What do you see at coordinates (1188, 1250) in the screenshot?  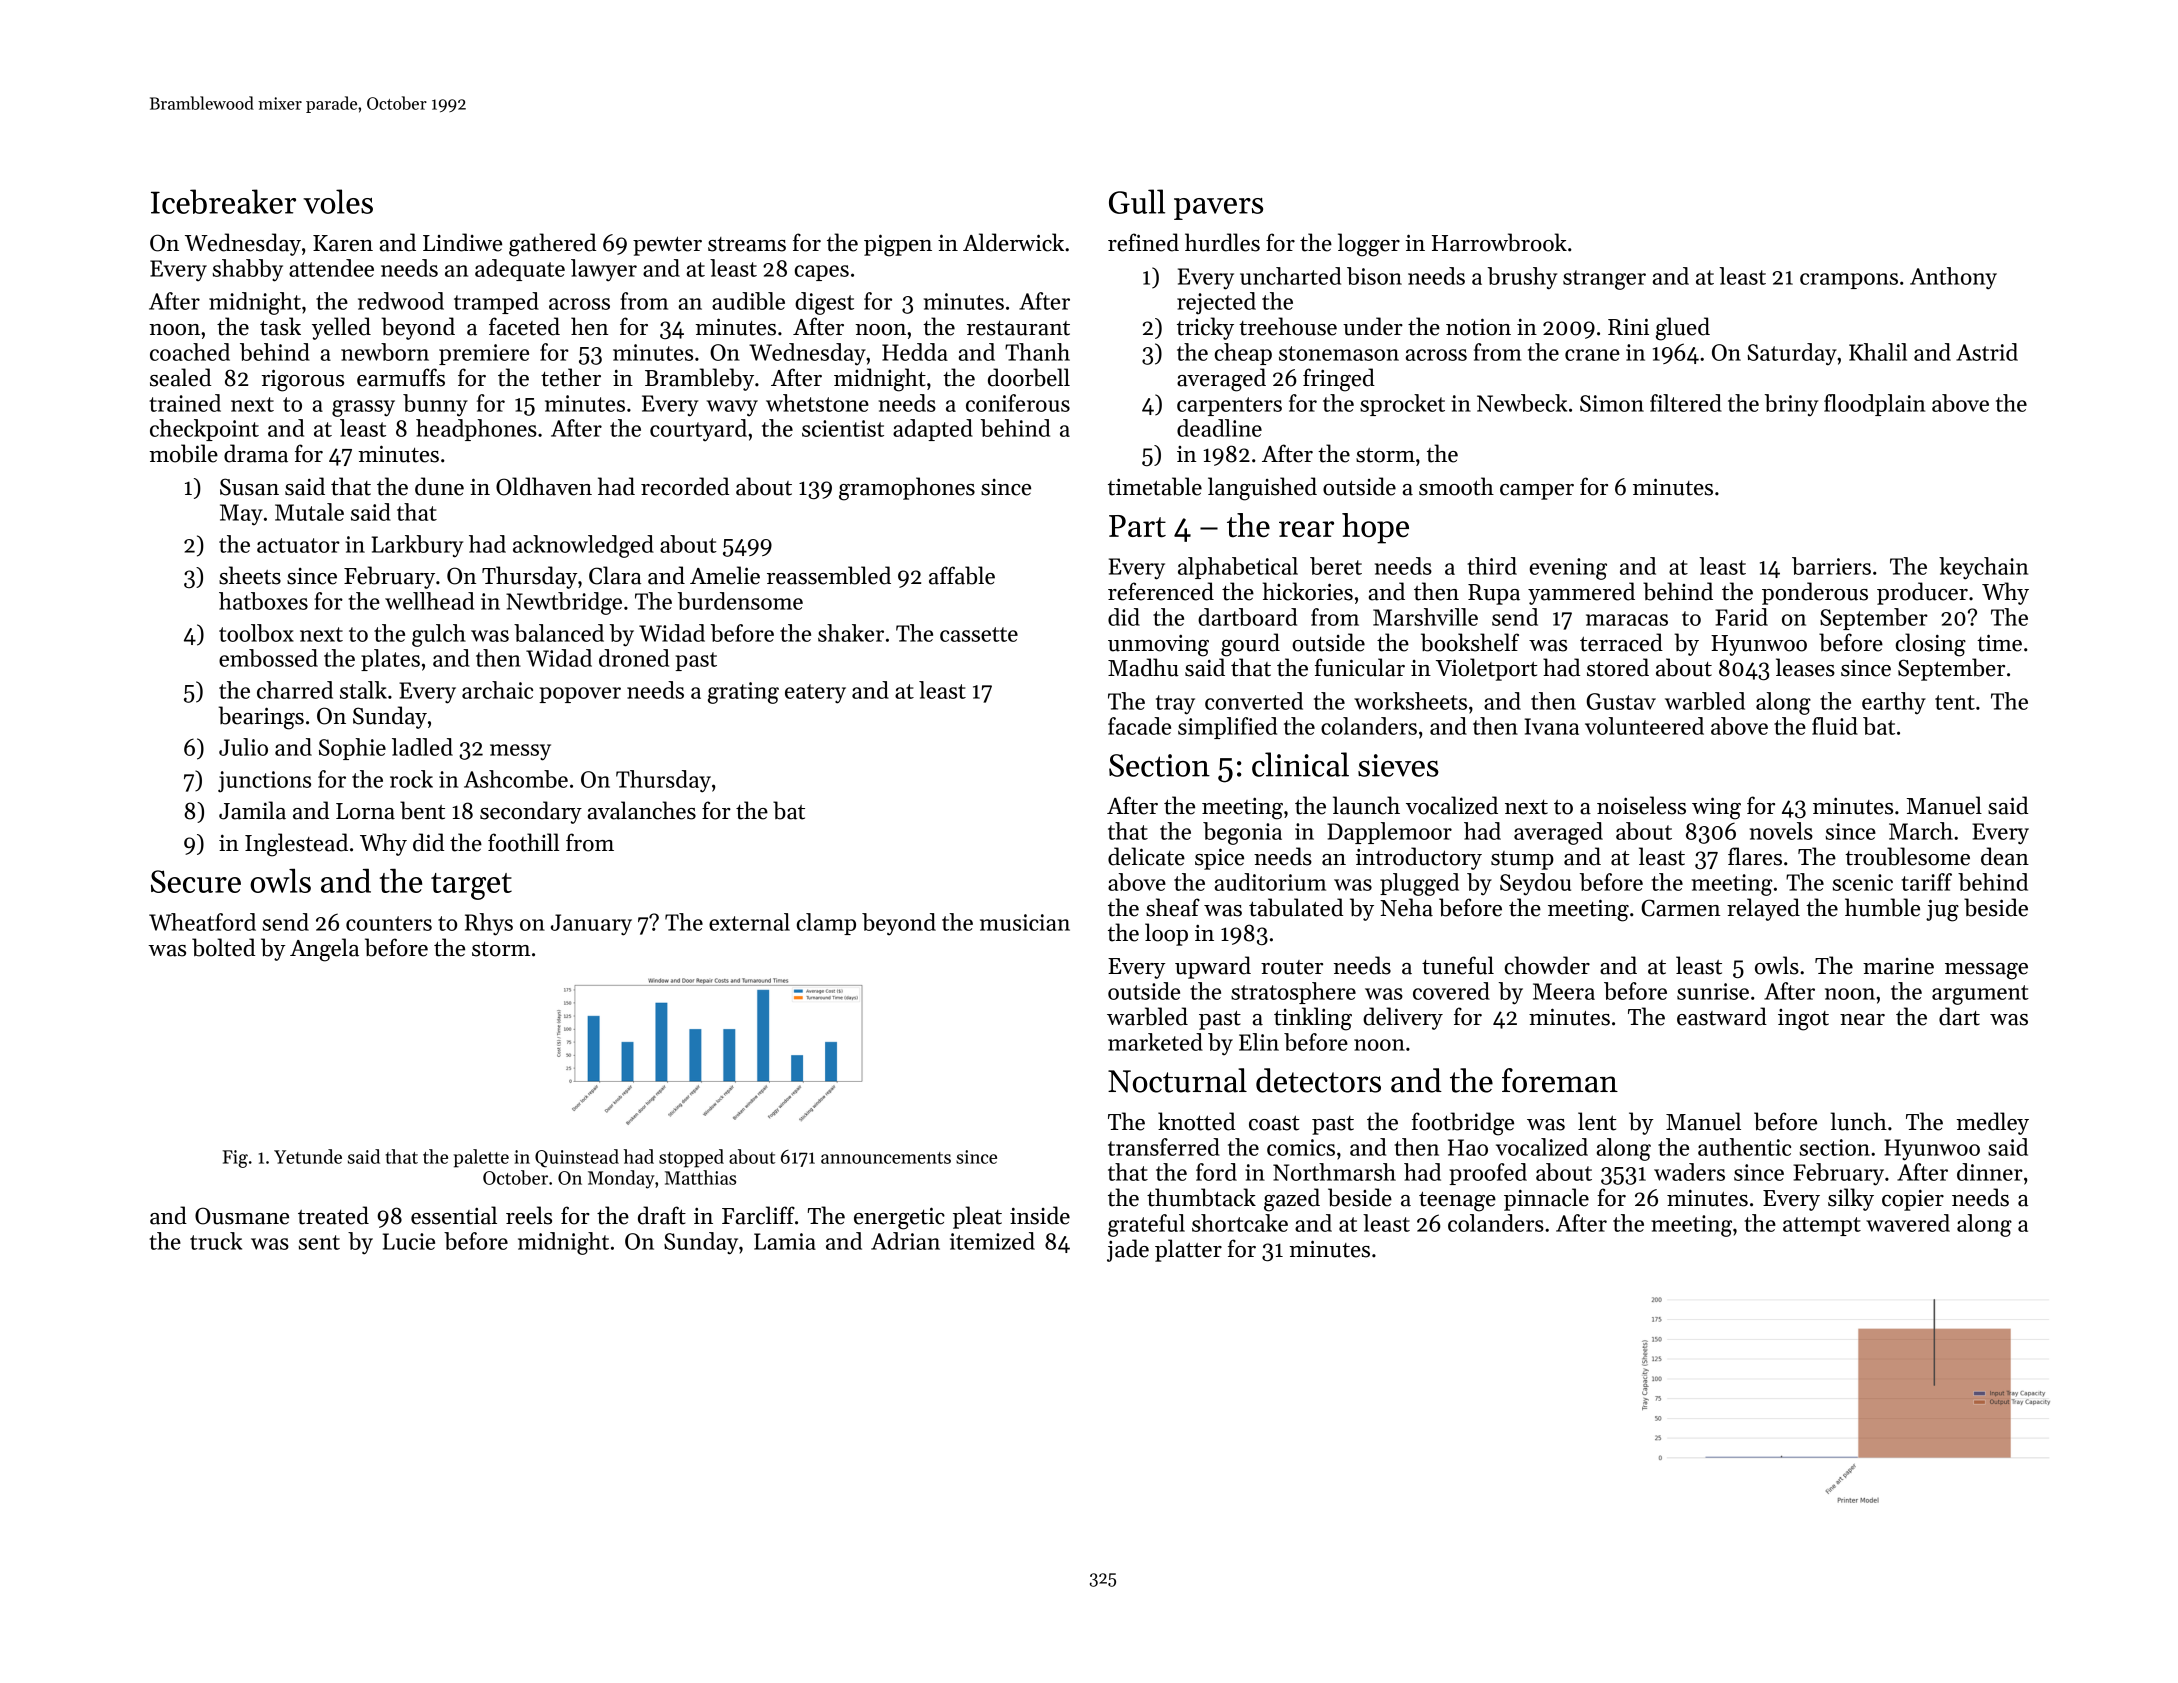 I see `platter` at bounding box center [1188, 1250].
